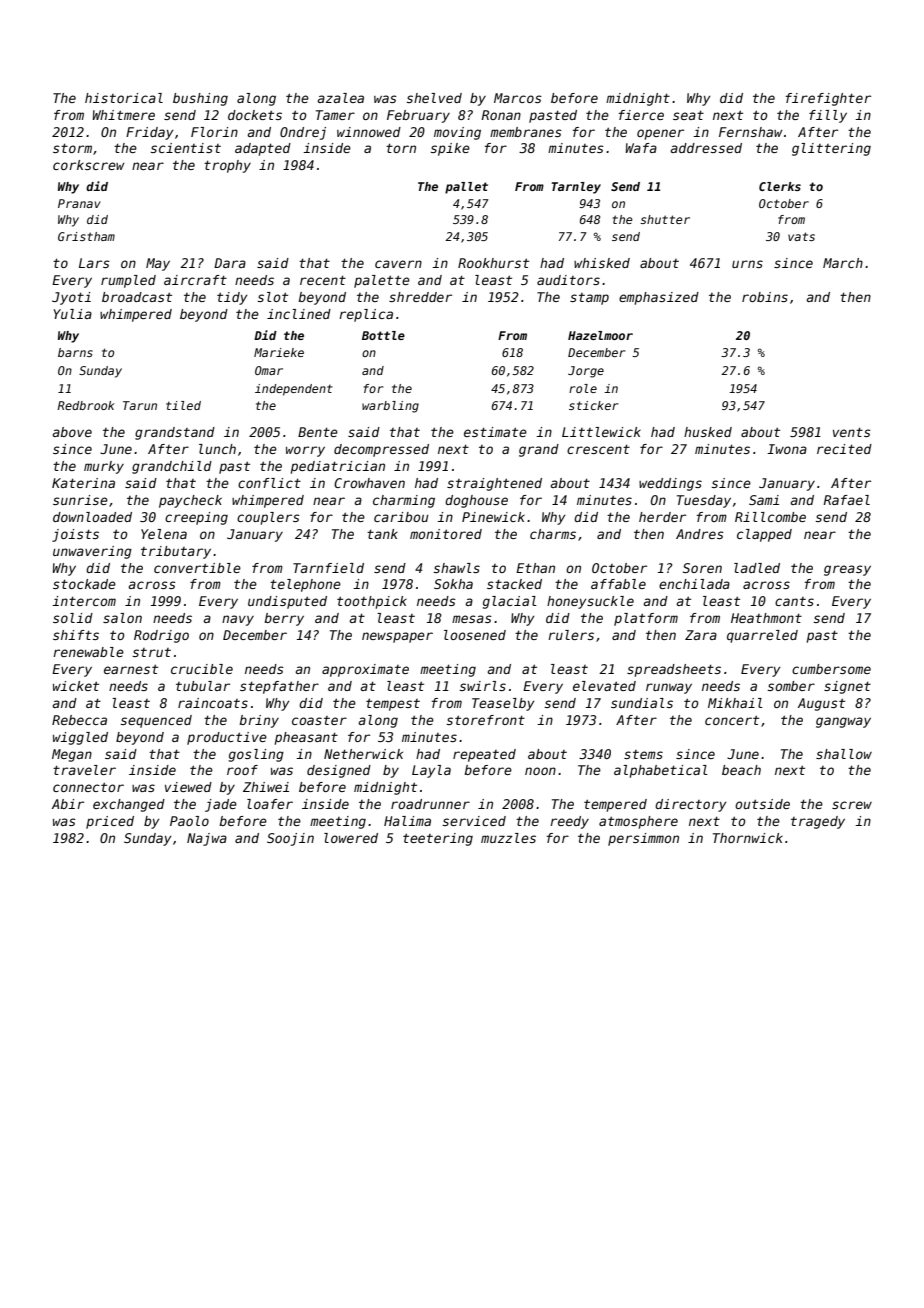 Image resolution: width=924 pixels, height=1308 pixels. What do you see at coordinates (393, 704) in the screenshot?
I see `tempest` at bounding box center [393, 704].
